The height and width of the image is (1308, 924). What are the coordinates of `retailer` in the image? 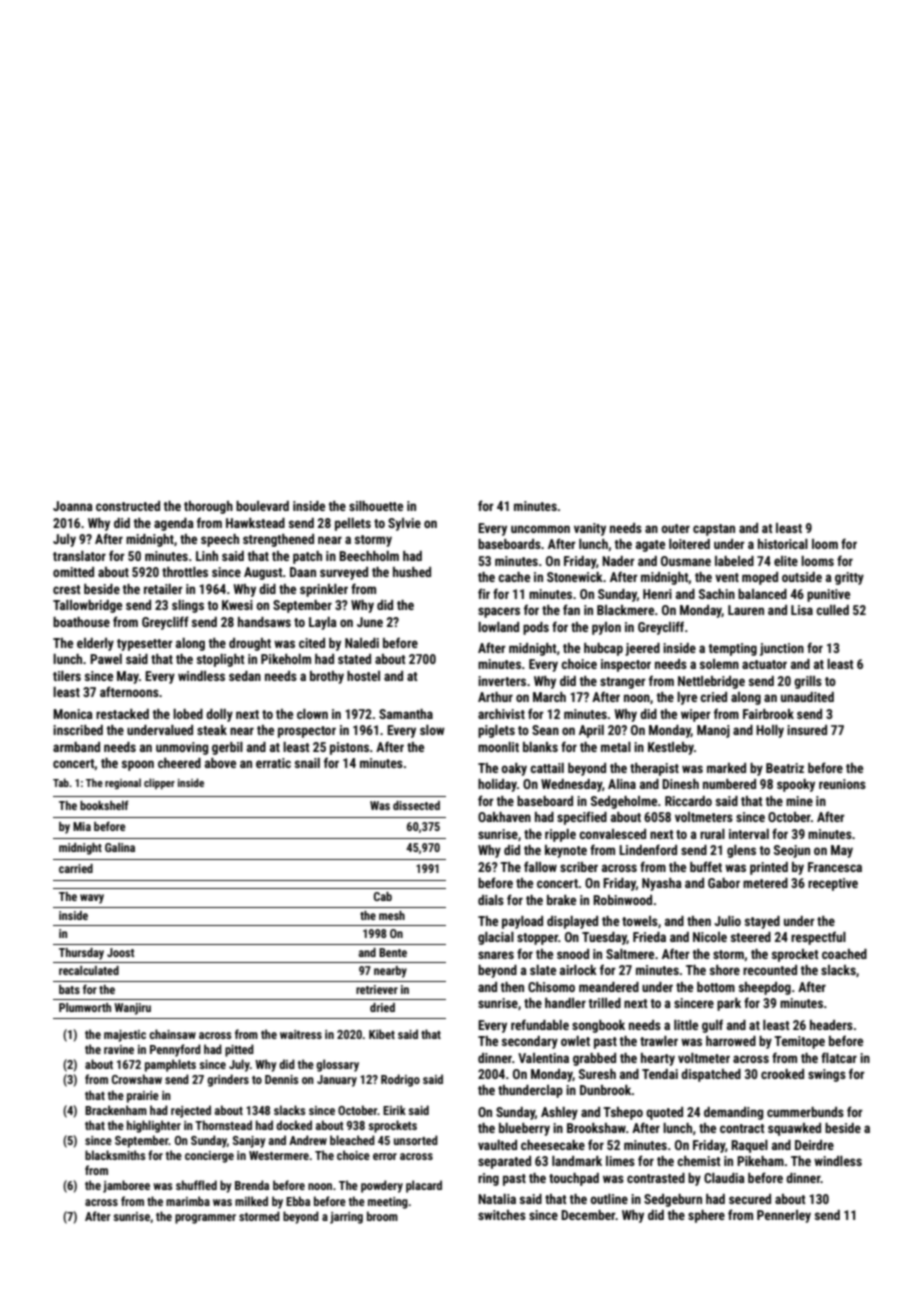 It's located at (163, 589).
